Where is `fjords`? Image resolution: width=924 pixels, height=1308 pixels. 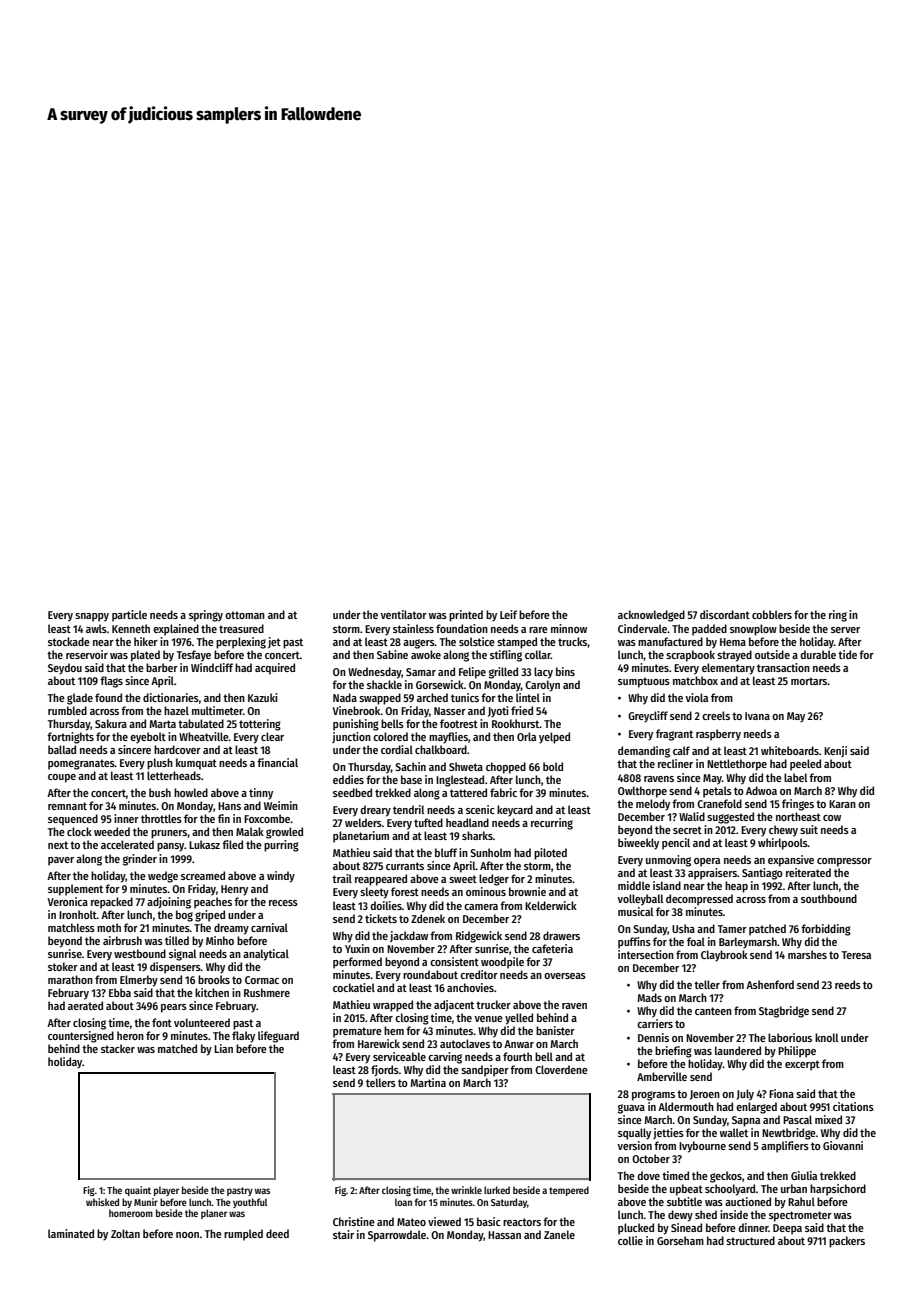 fjords is located at coordinates (385, 1070).
